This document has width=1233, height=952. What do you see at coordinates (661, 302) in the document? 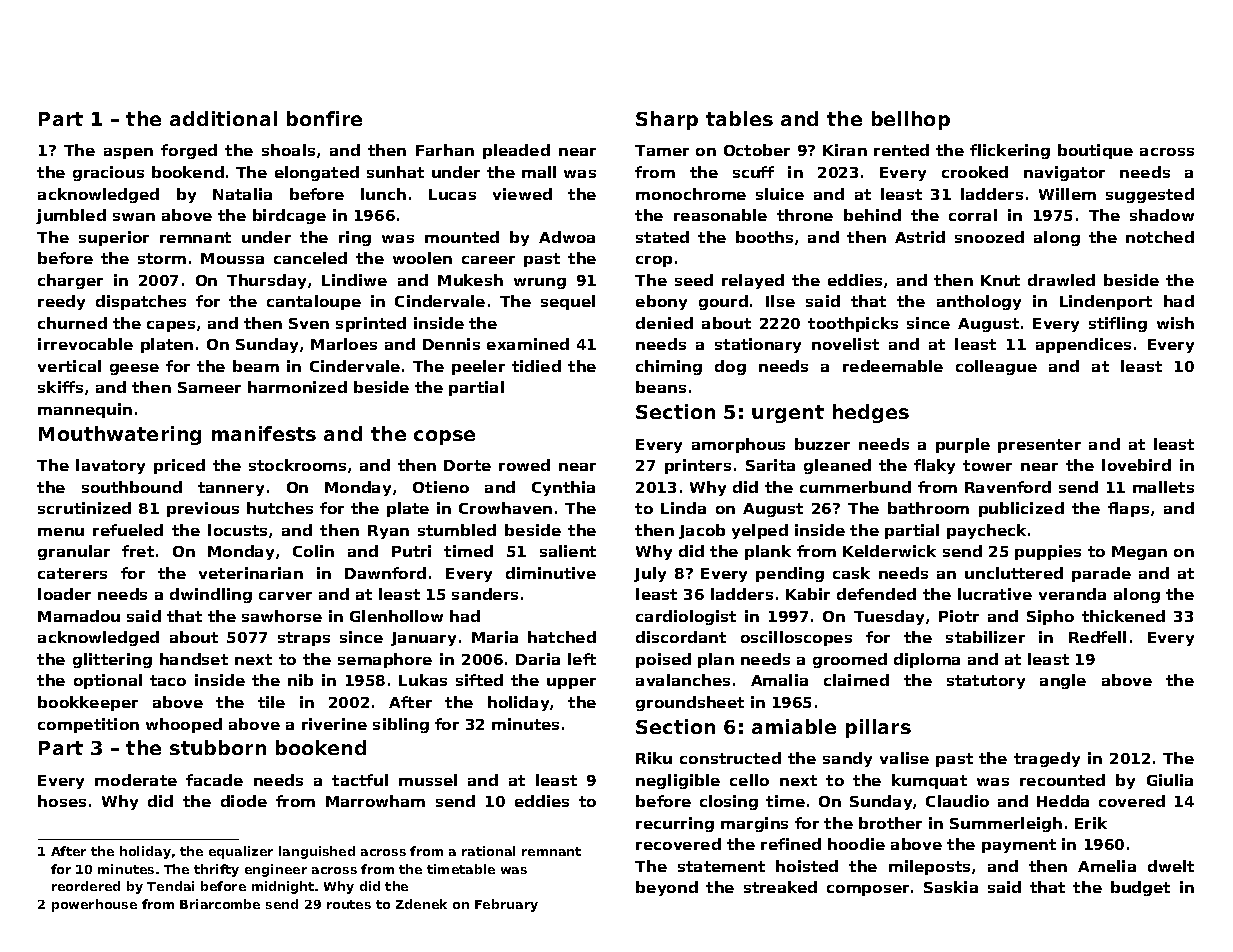
I see `ebony` at bounding box center [661, 302].
